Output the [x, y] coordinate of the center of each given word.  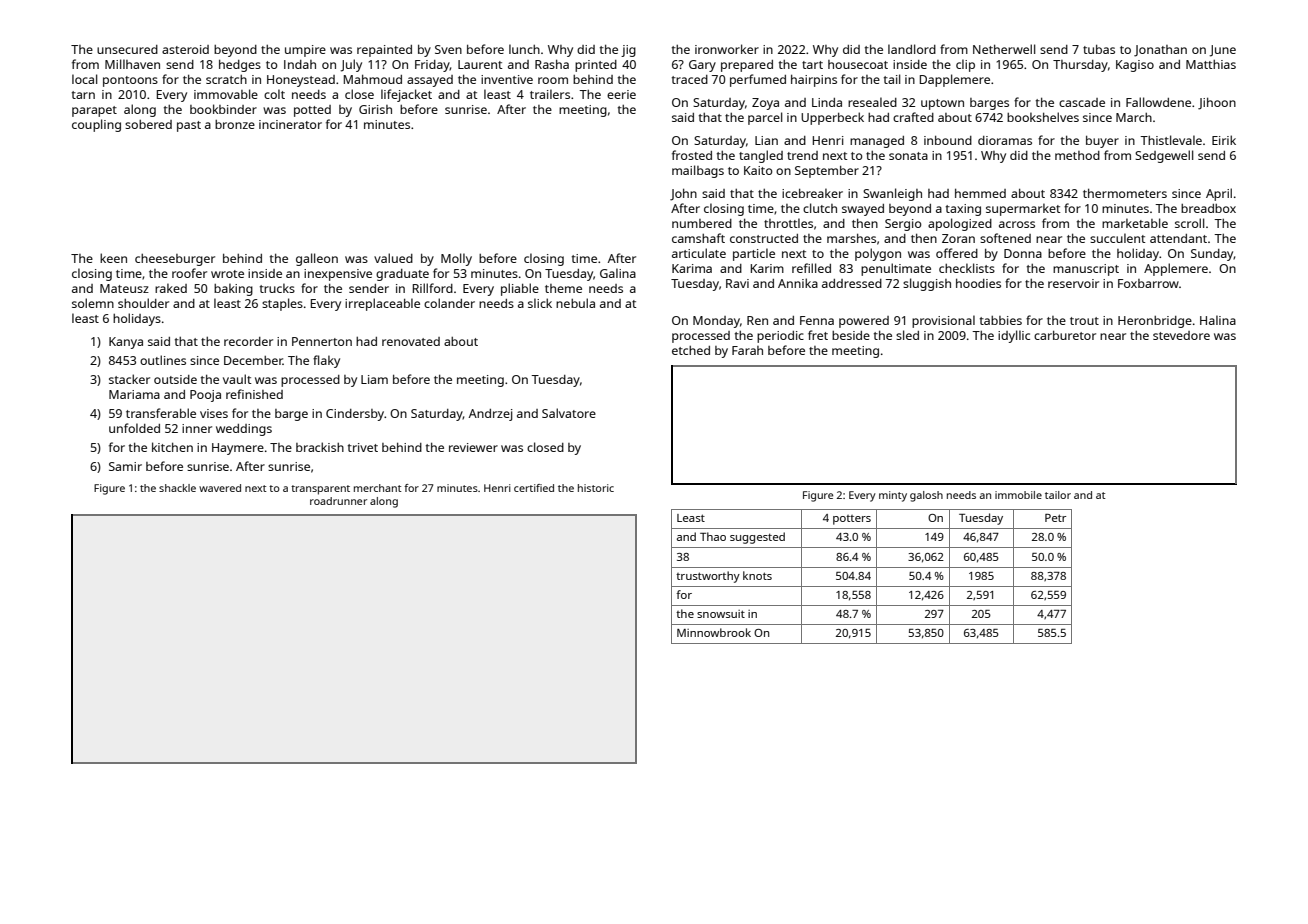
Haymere [238, 449]
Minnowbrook [714, 632]
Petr [1055, 518]
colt [274, 94]
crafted [913, 117]
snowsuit [721, 614]
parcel [765, 118]
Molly [456, 259]
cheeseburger [175, 260]
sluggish [927, 284]
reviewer [473, 447]
